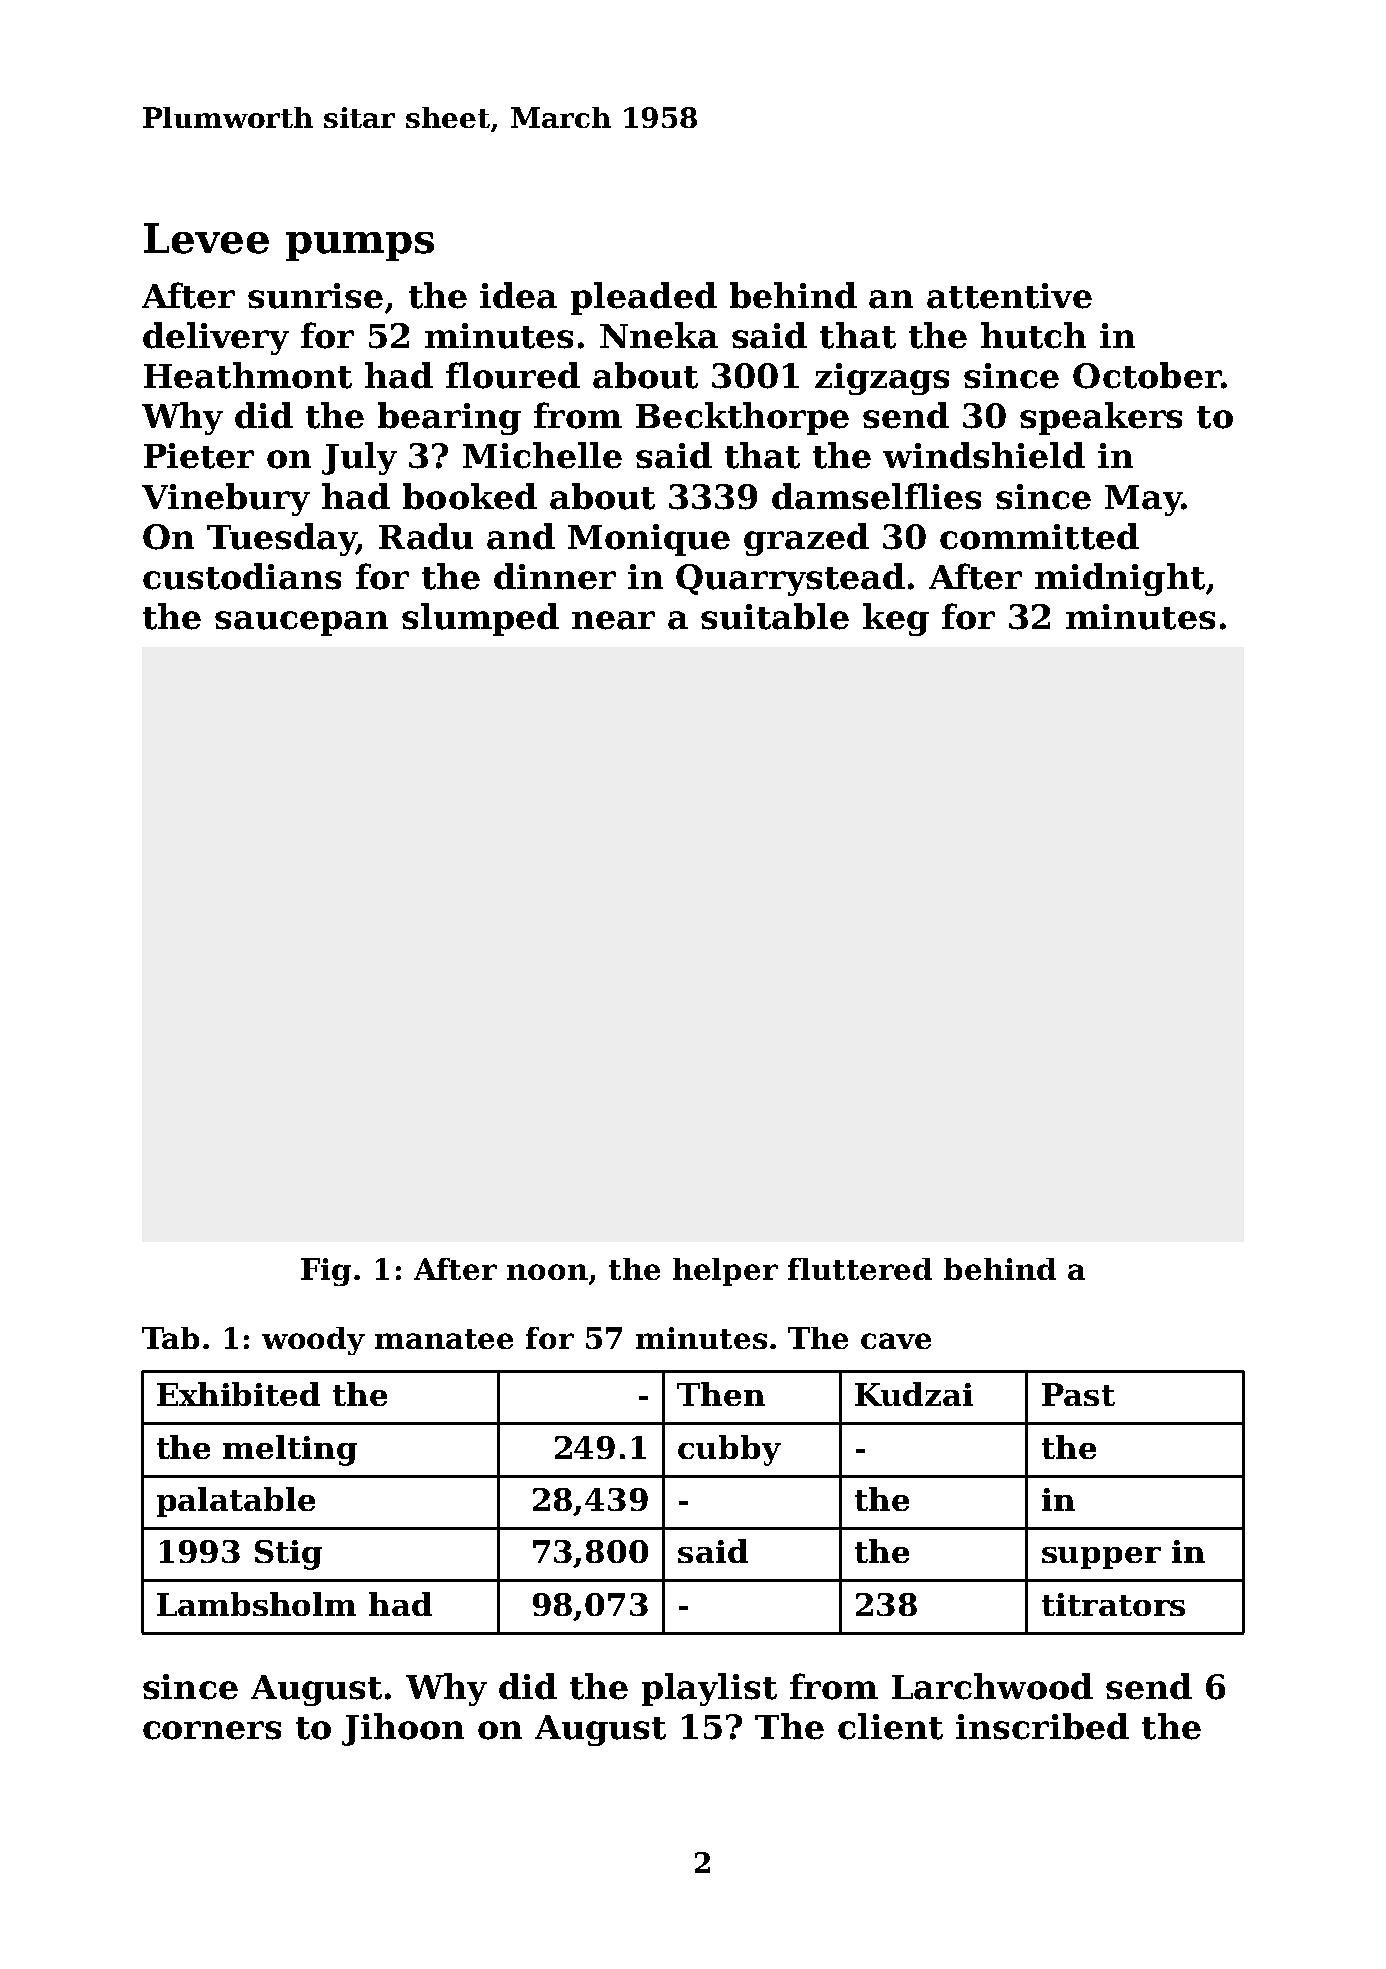  I want to click on saucepan, so click(301, 623).
